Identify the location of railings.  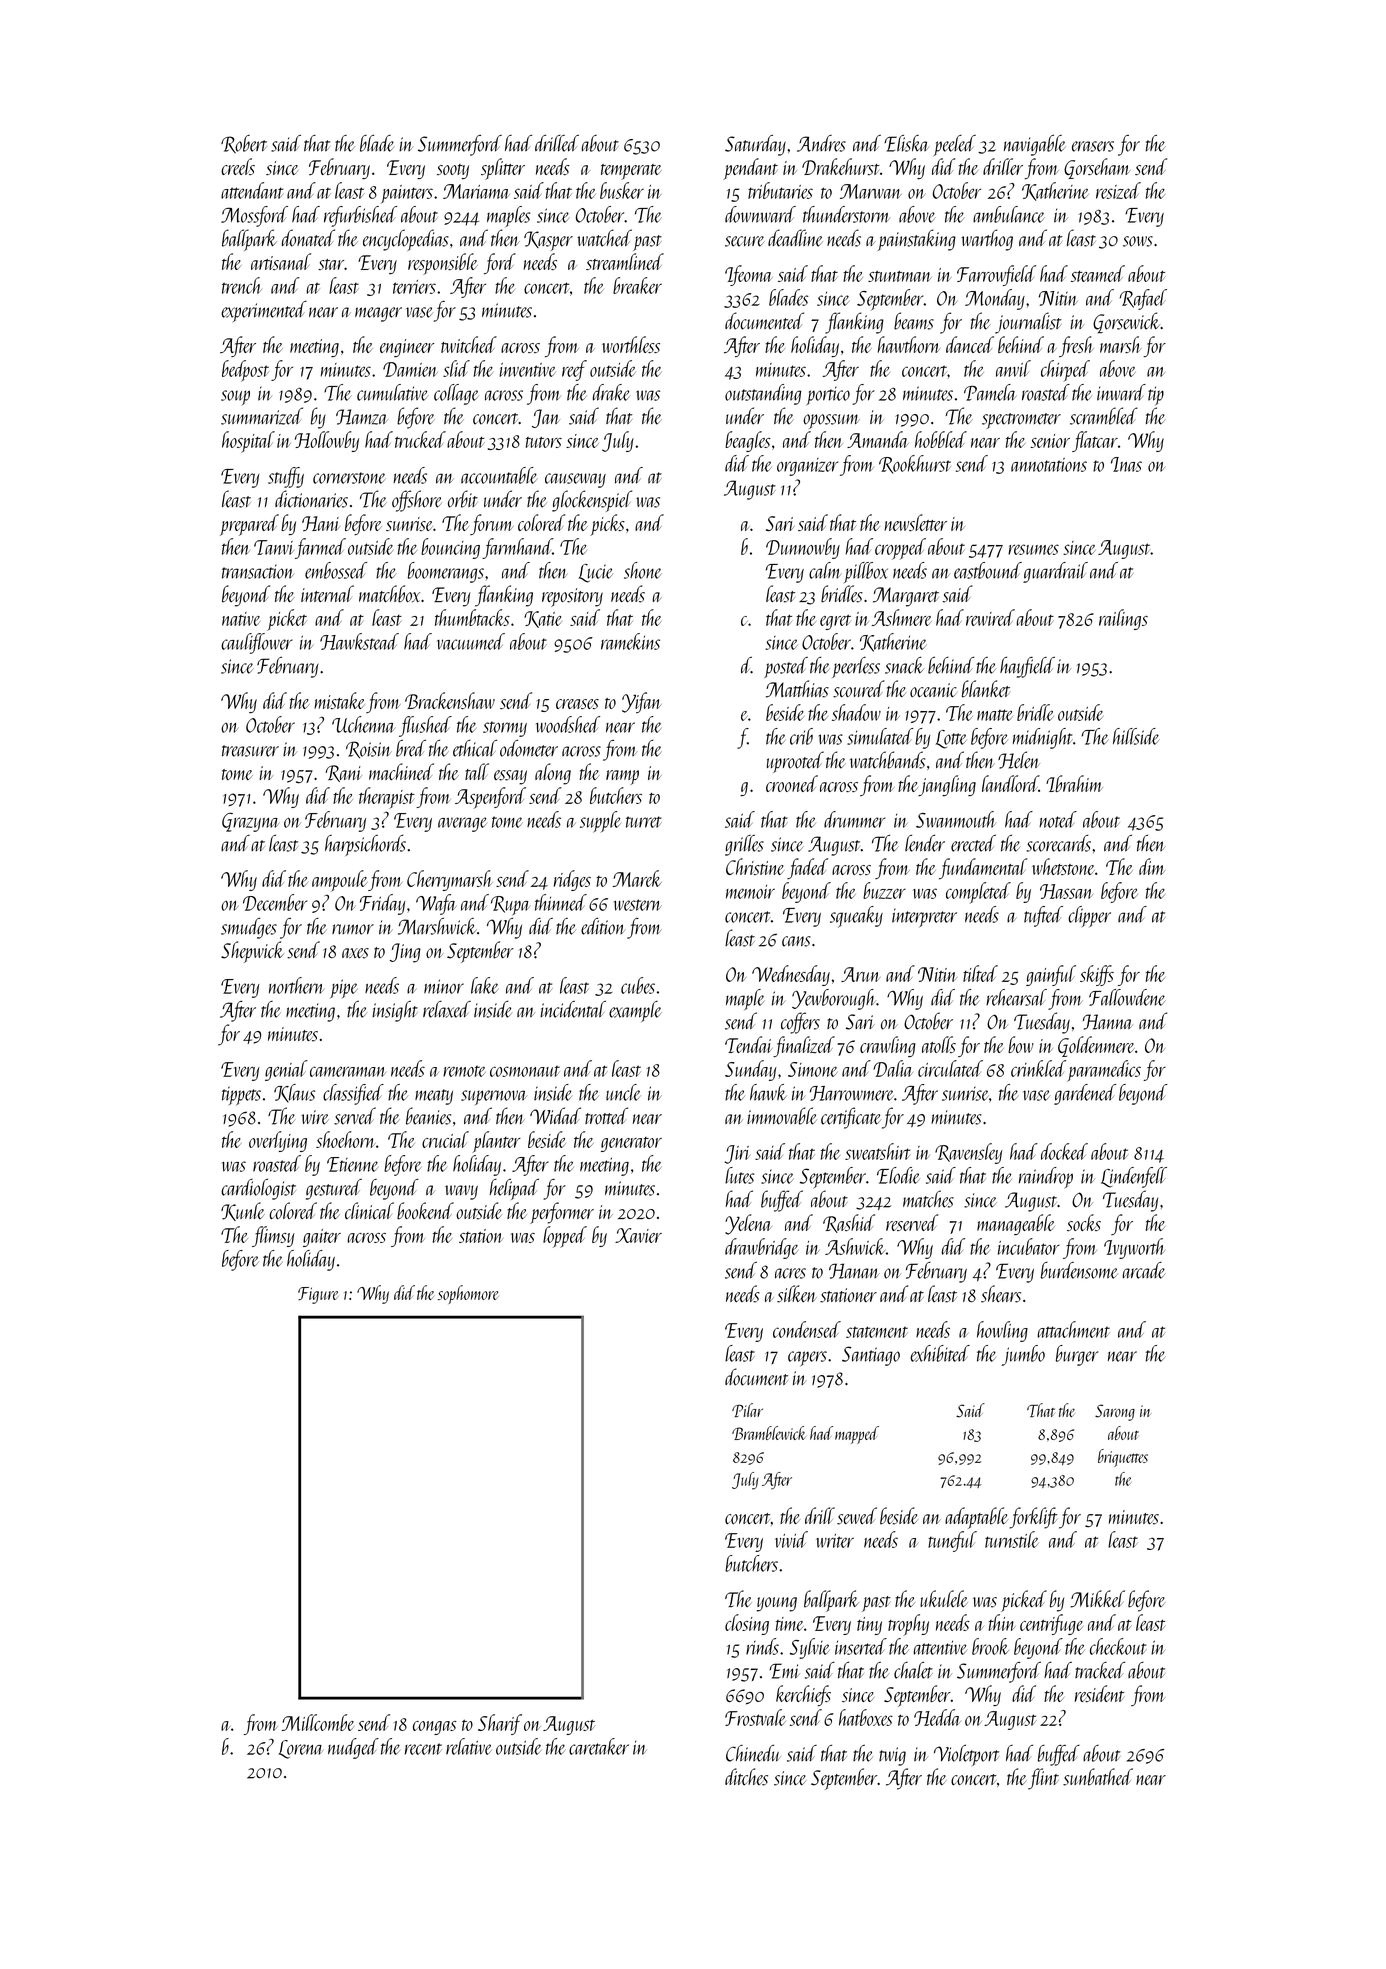
(1123, 619).
